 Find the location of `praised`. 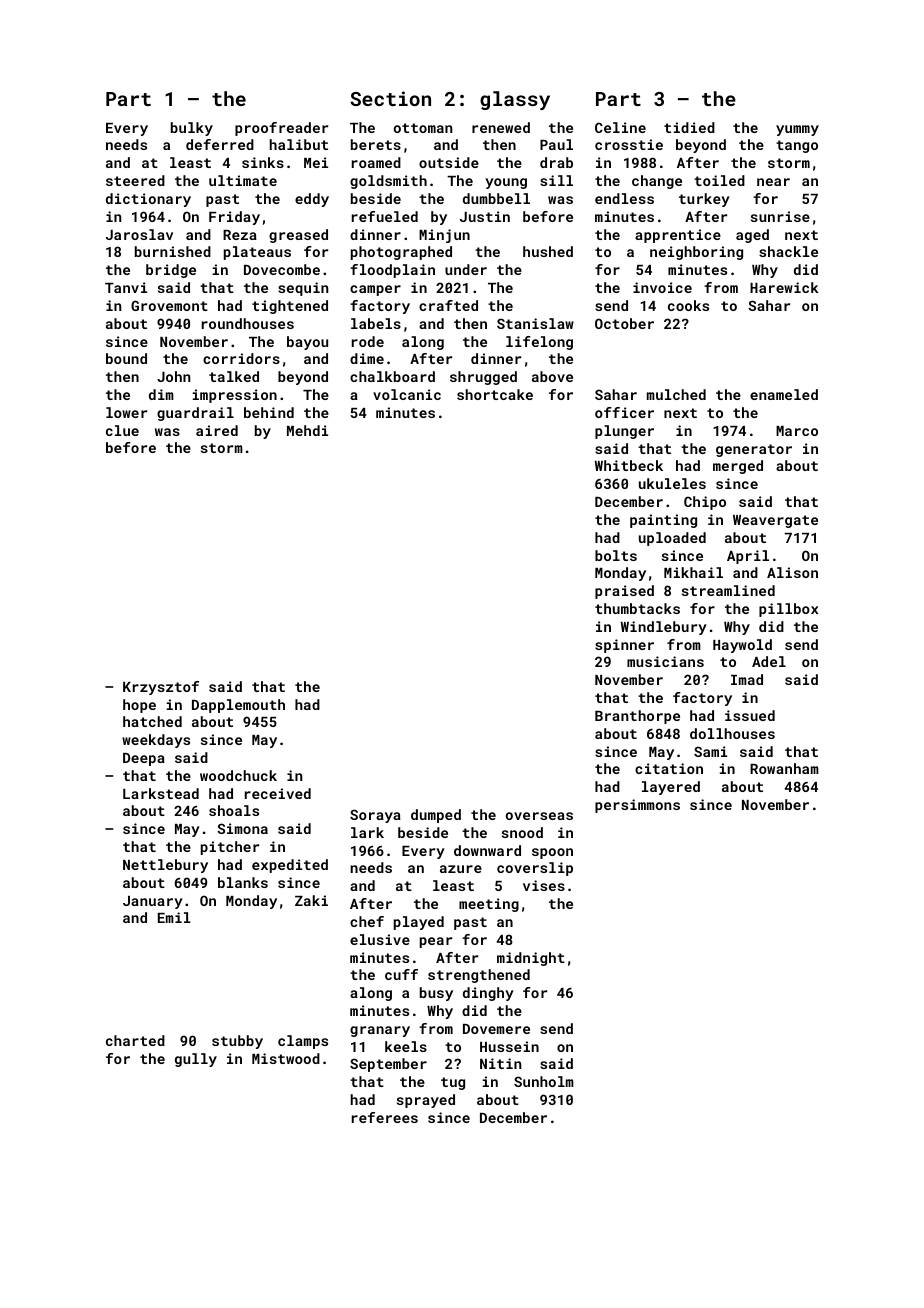

praised is located at coordinates (624, 592).
